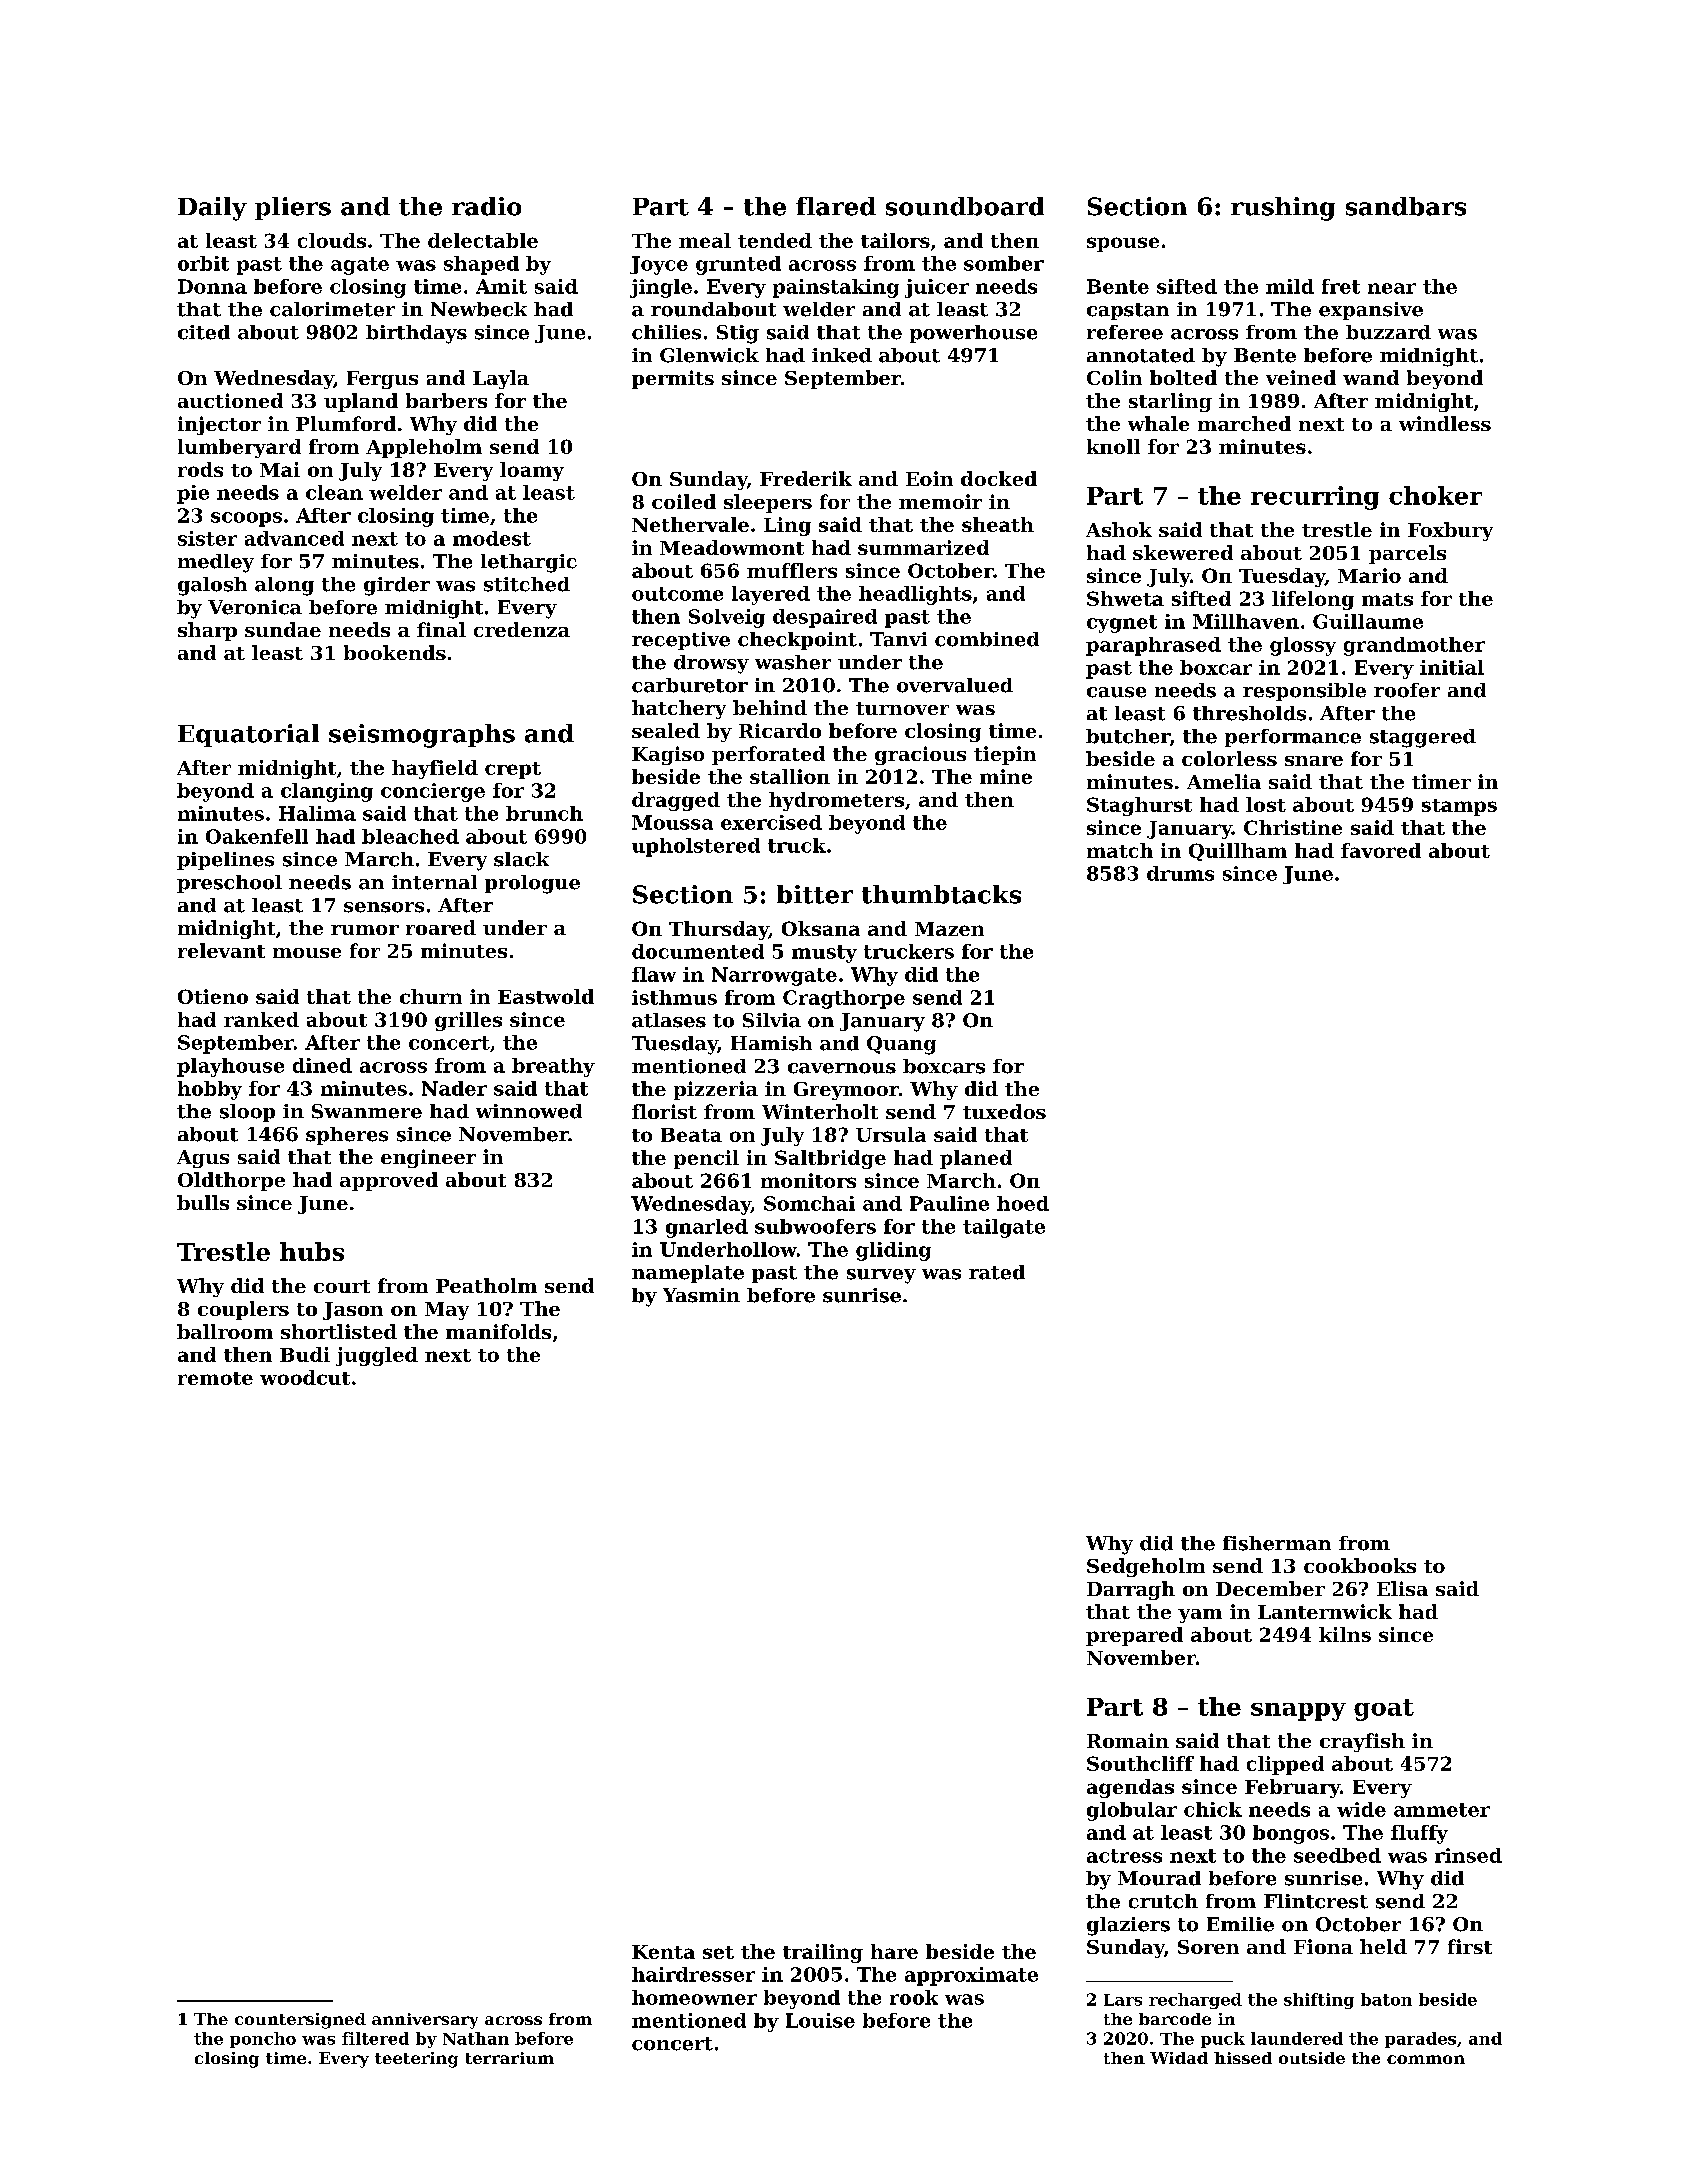 Image resolution: width=1683 pixels, height=2178 pixels. What do you see at coordinates (221, 950) in the image?
I see `relevant` at bounding box center [221, 950].
